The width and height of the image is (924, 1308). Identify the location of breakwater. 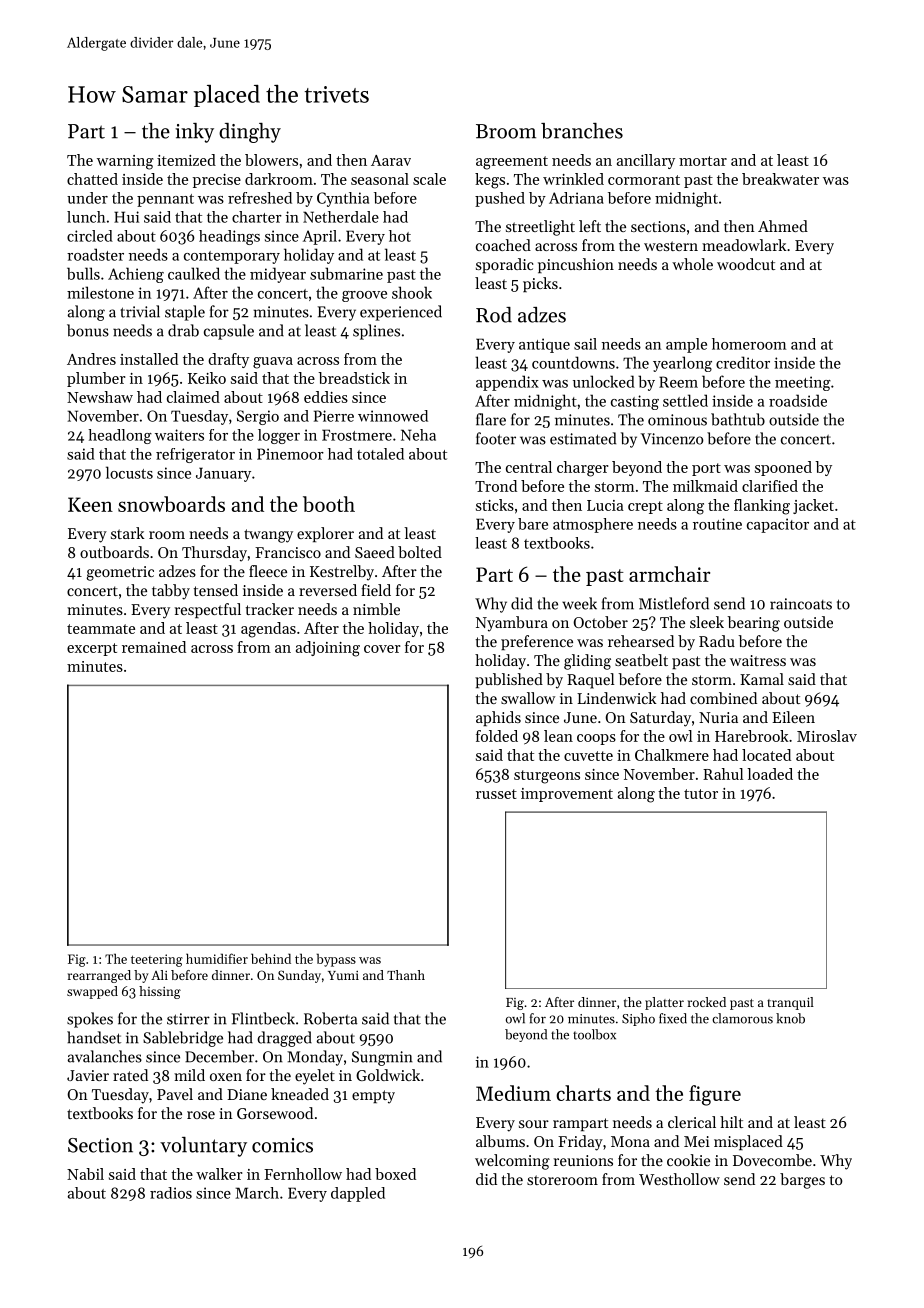
(780, 179).
